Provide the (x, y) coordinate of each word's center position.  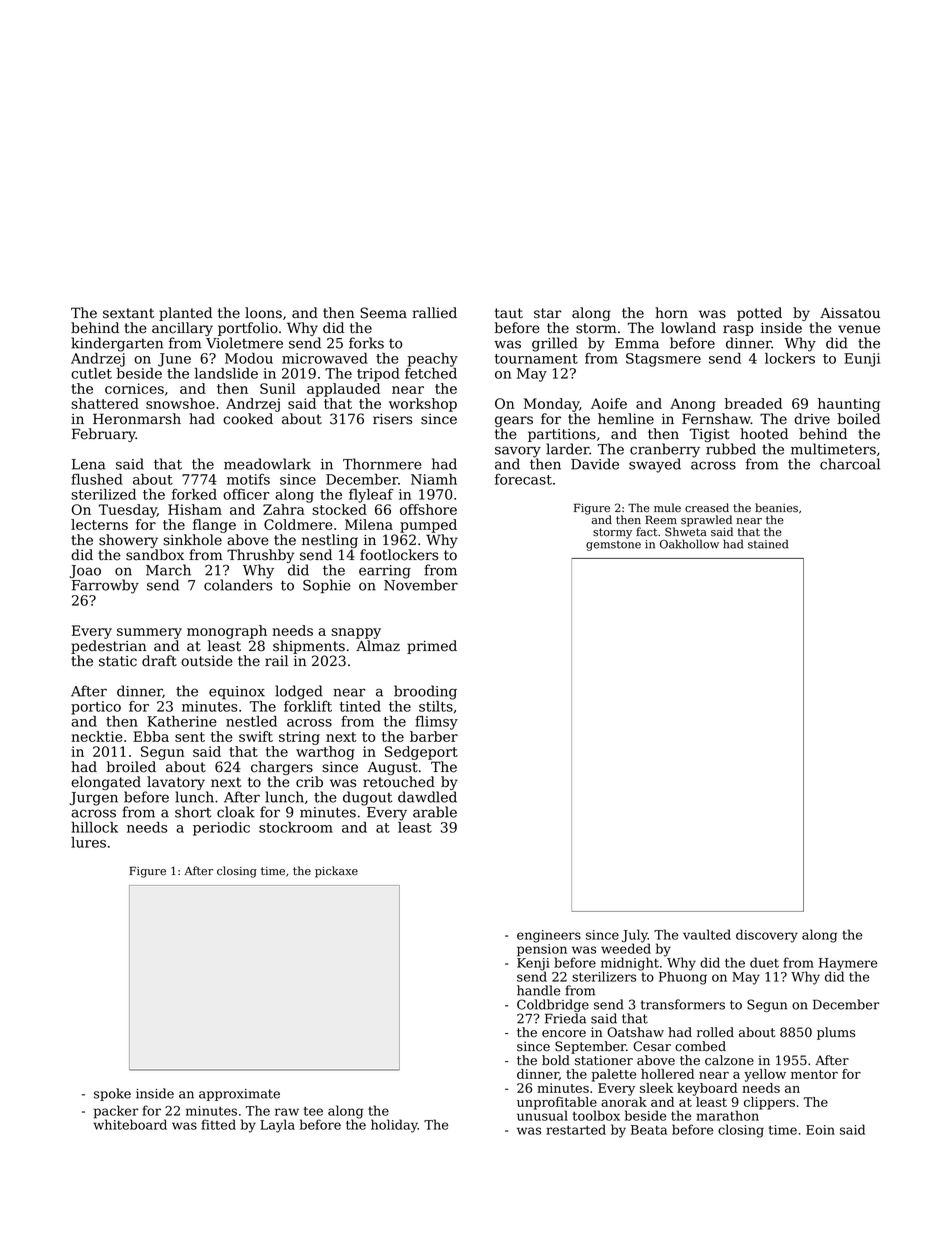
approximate (239, 1095)
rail (276, 661)
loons (263, 313)
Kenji (533, 964)
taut (509, 313)
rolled (715, 1032)
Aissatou (850, 313)
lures (88, 842)
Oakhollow (689, 544)
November (421, 585)
